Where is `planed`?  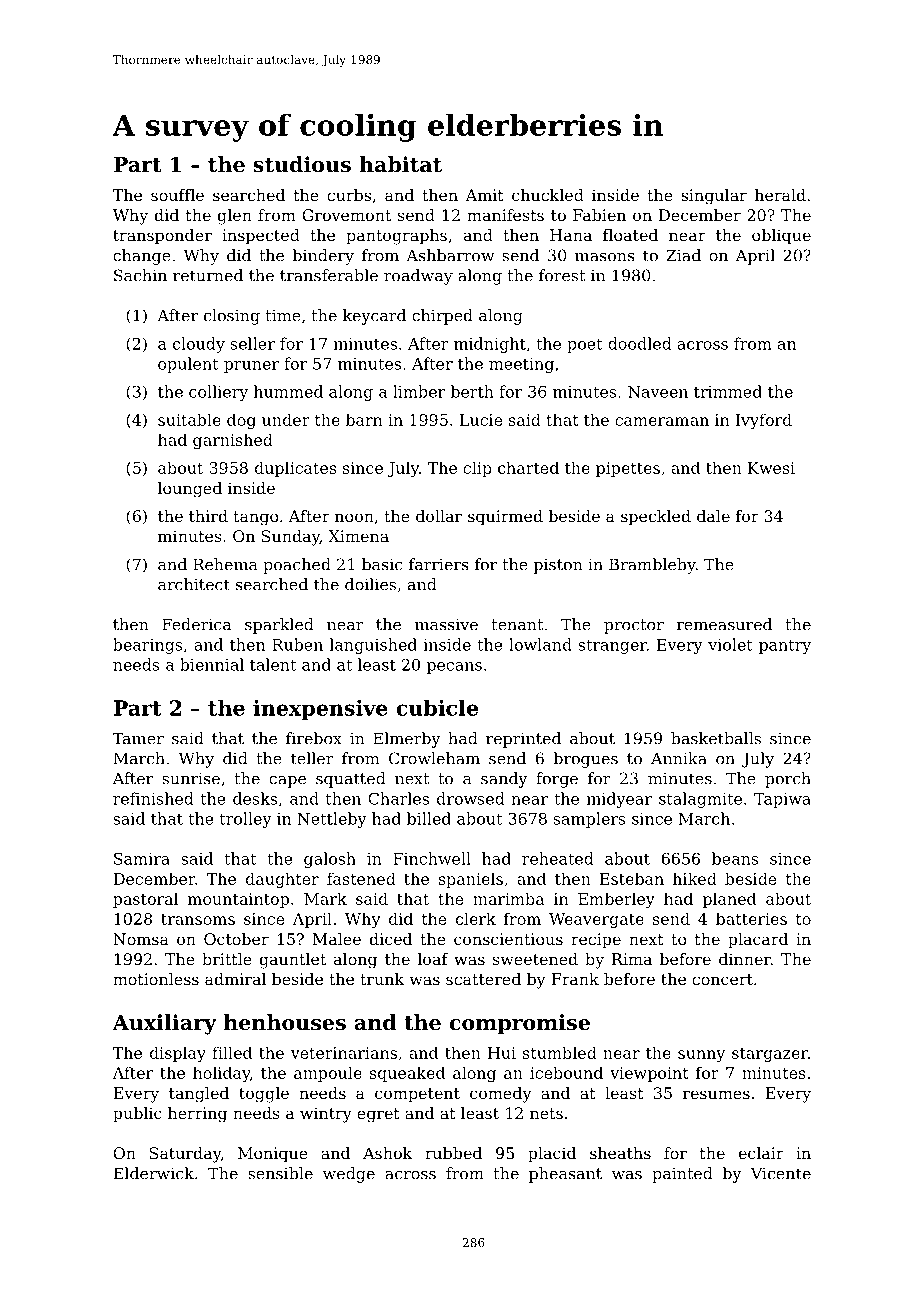
planed is located at coordinates (729, 900).
